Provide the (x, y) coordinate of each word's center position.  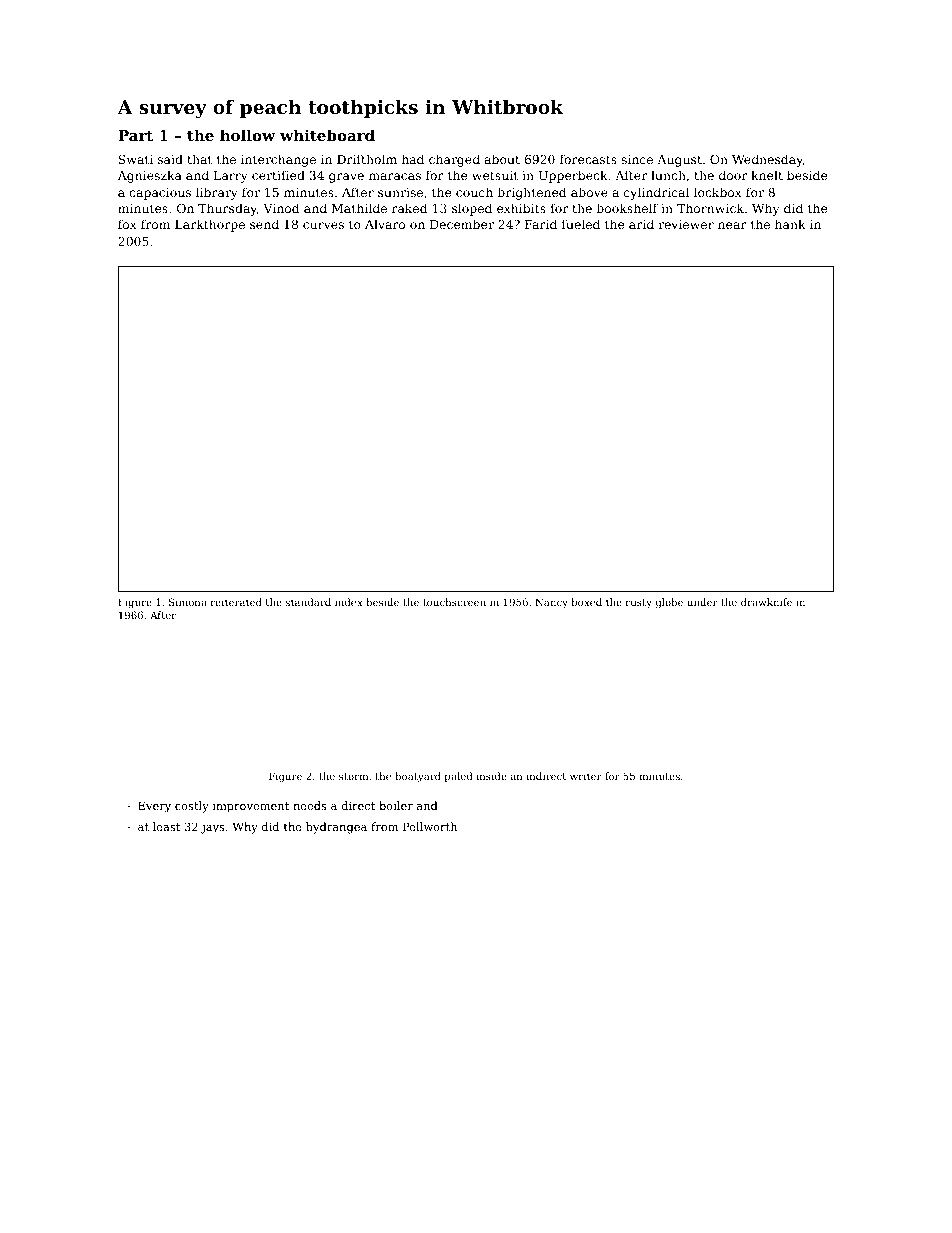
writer (586, 776)
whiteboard (327, 135)
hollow (247, 135)
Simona (188, 602)
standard (308, 602)
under (702, 602)
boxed (587, 602)
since (637, 159)
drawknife (766, 602)
